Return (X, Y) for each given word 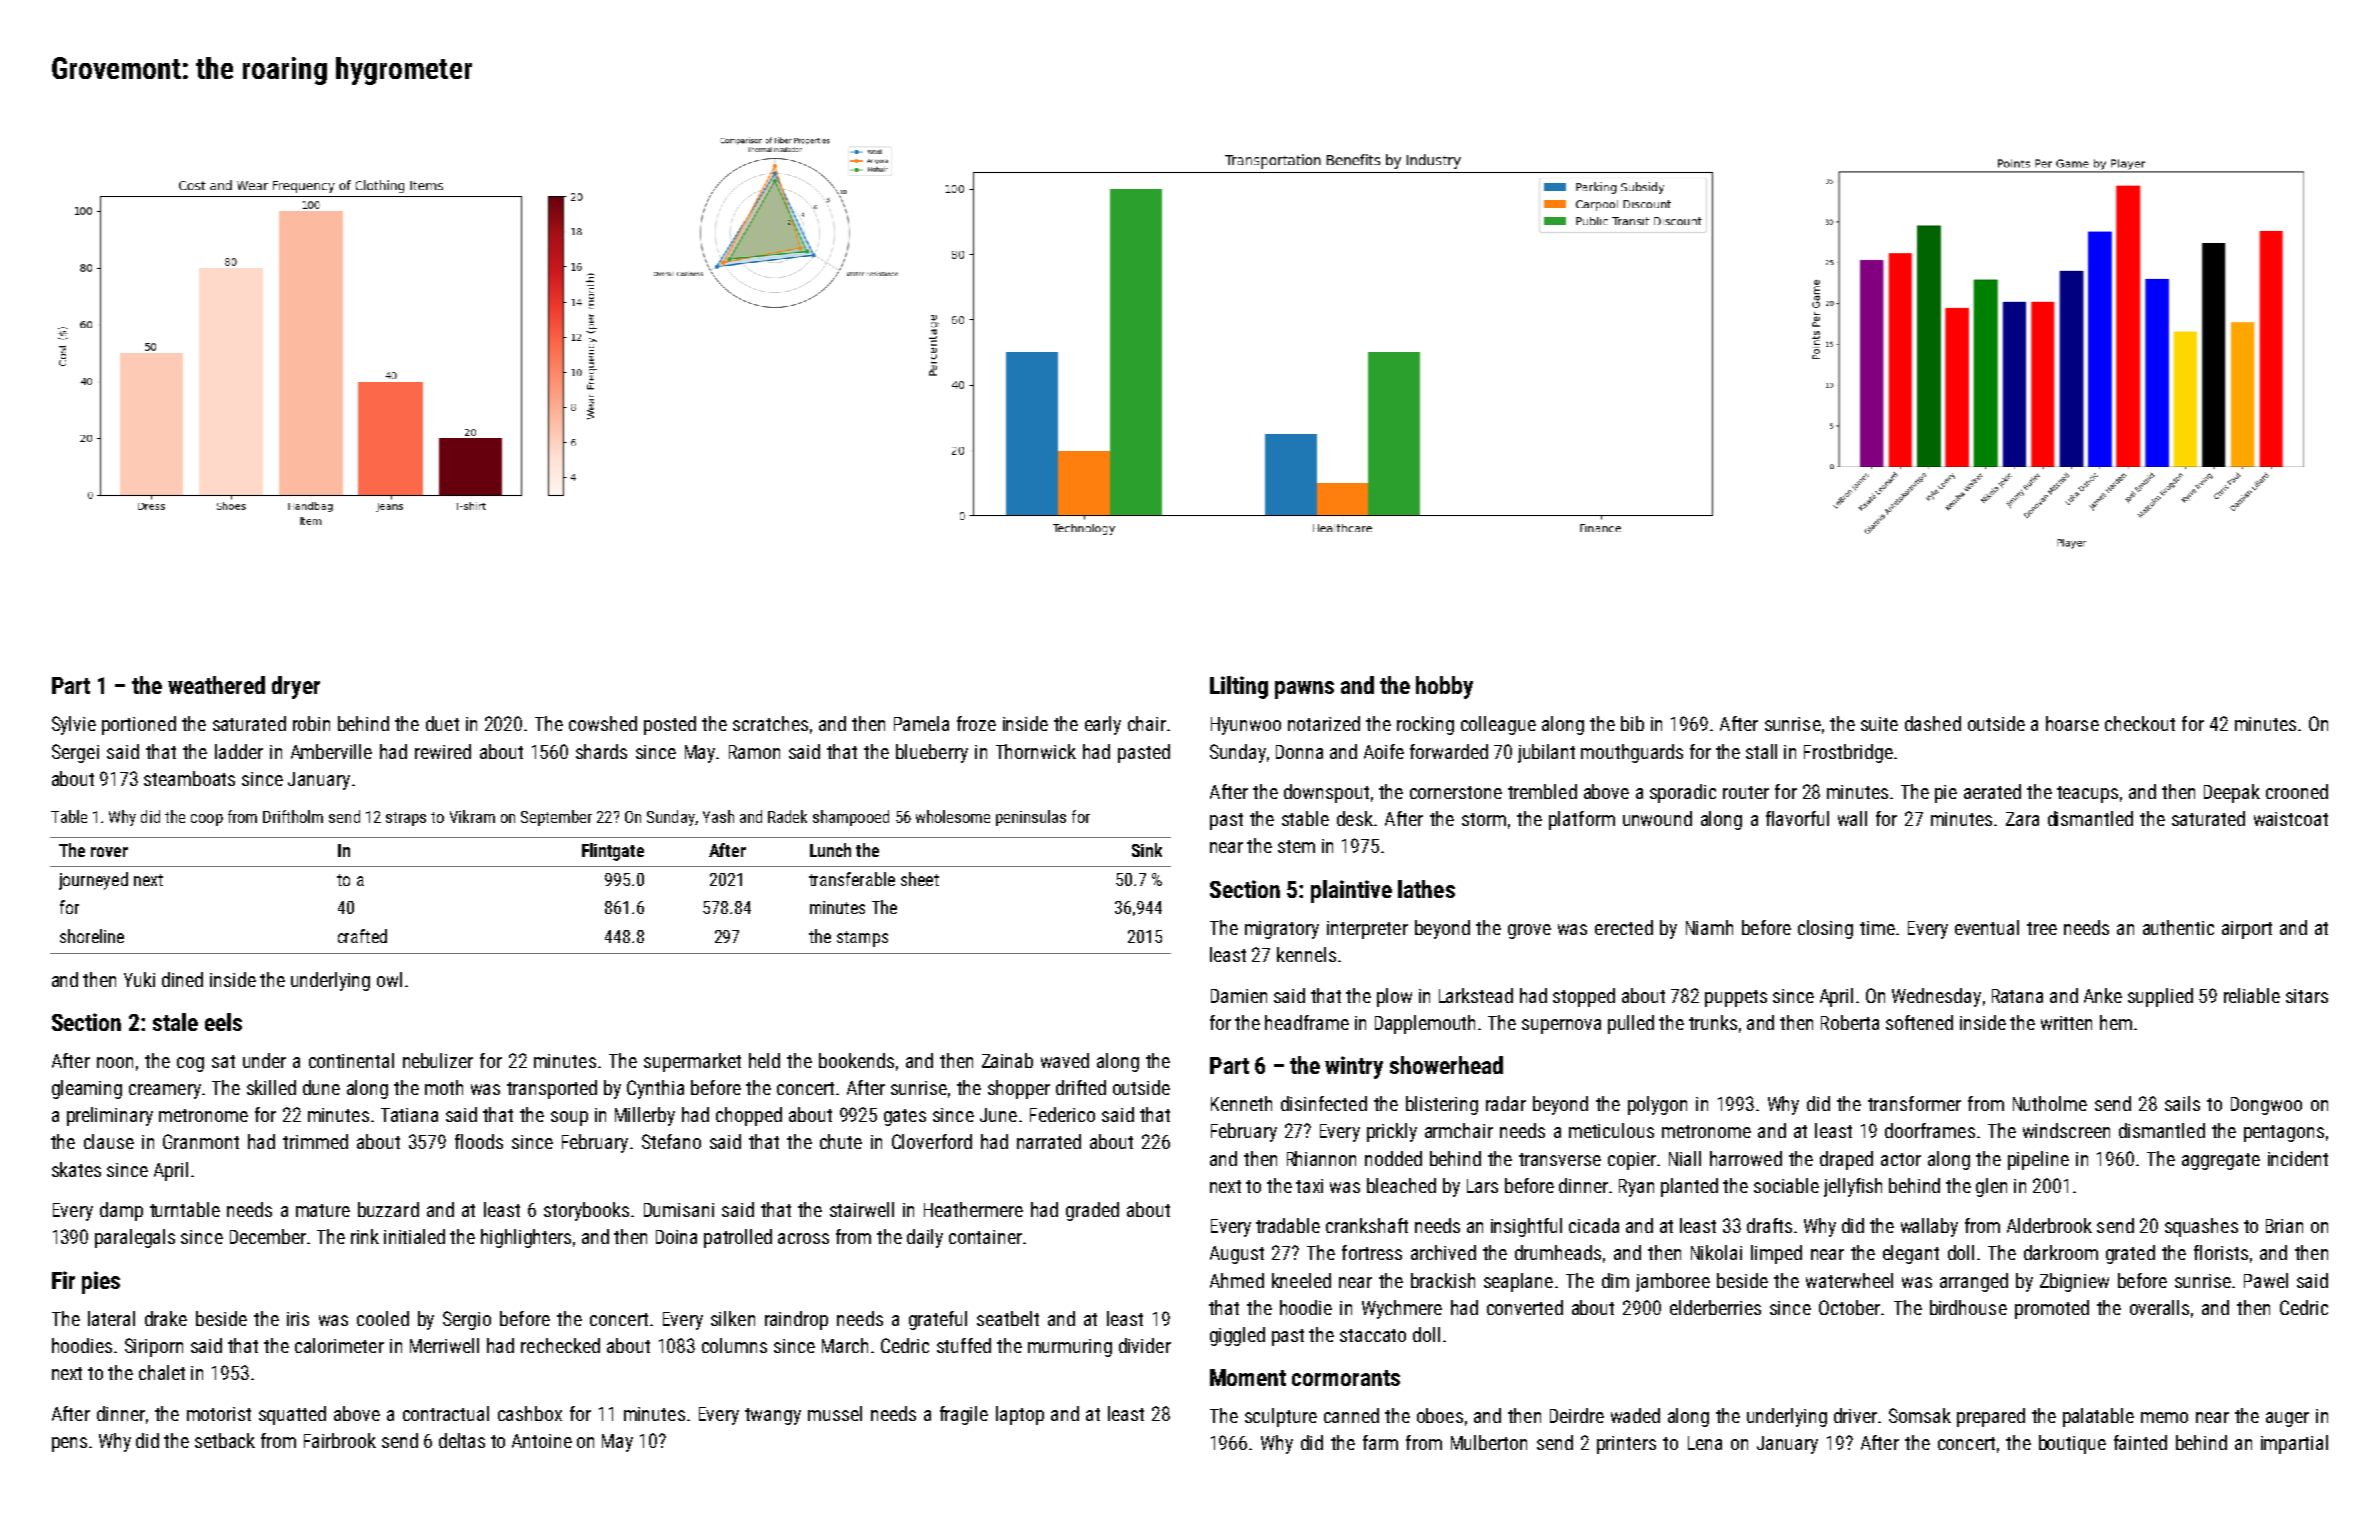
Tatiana (409, 1115)
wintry (1354, 1067)
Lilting (1239, 687)
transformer (1914, 1103)
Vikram (472, 816)
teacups (2087, 794)
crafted (362, 936)
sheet (920, 879)
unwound (1657, 818)
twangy (773, 1416)
